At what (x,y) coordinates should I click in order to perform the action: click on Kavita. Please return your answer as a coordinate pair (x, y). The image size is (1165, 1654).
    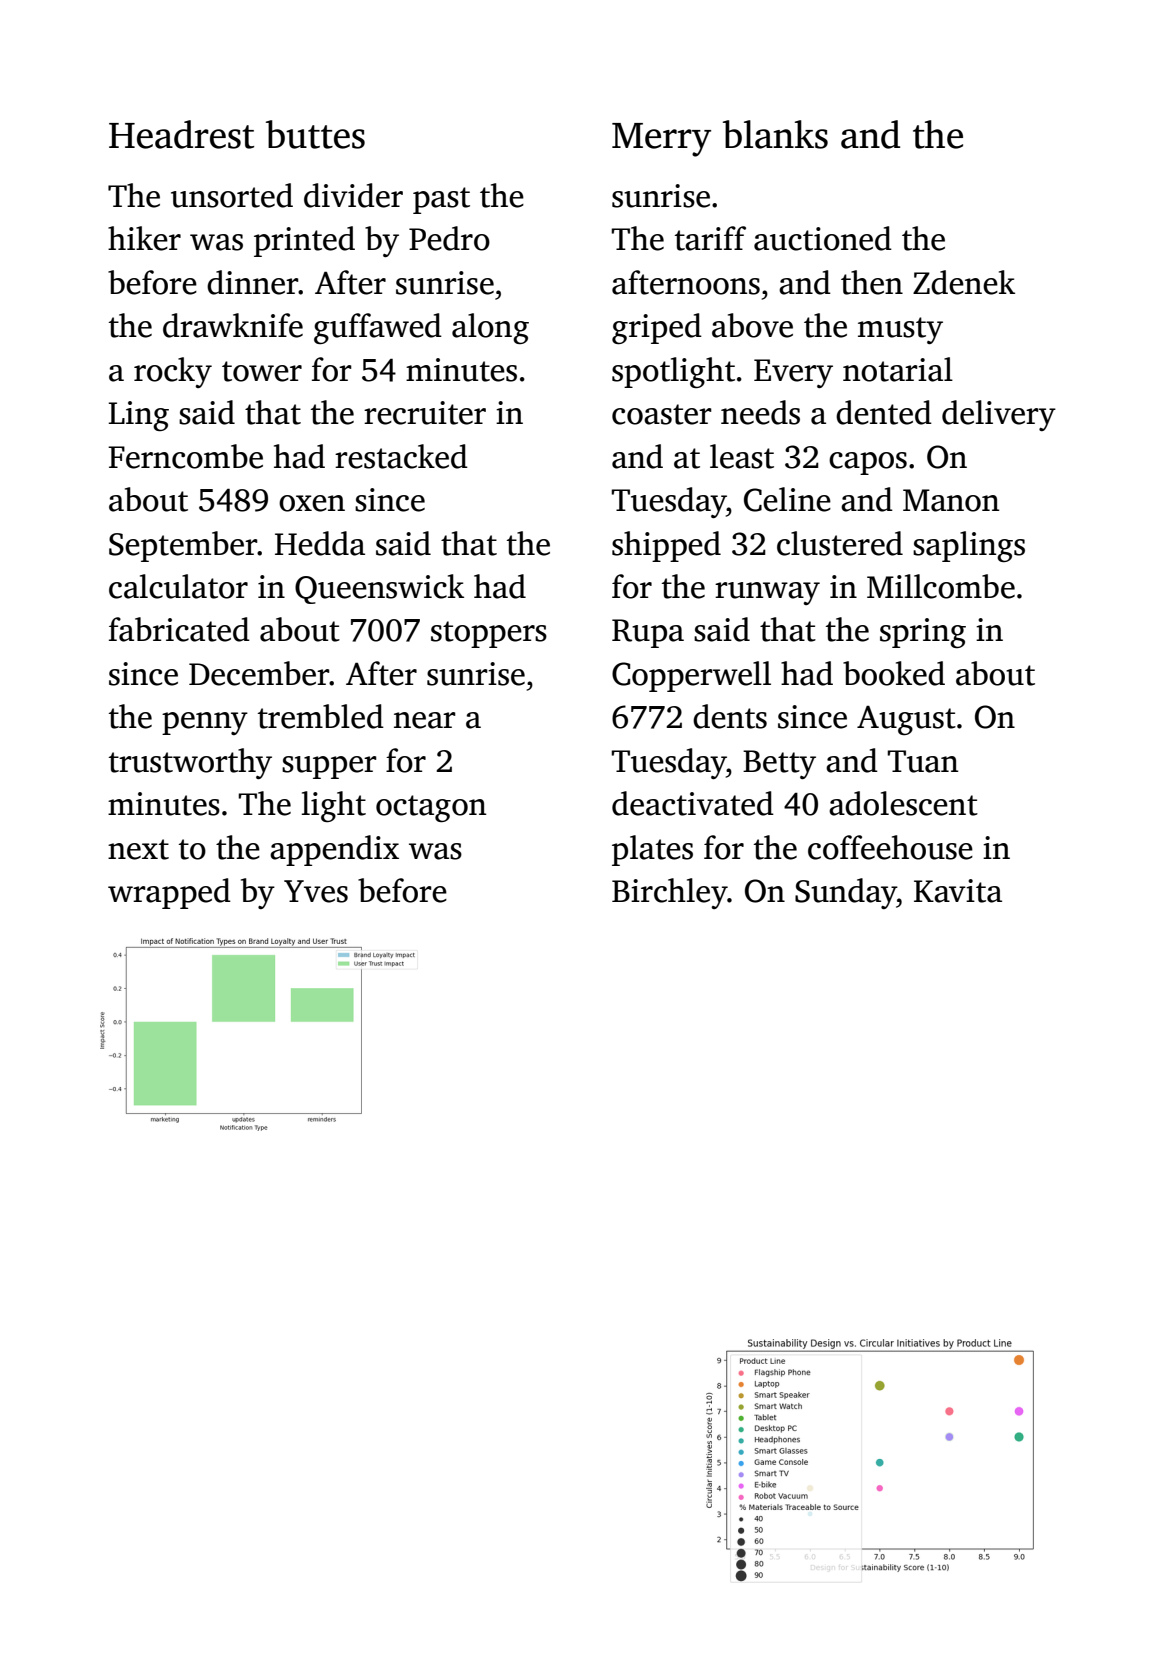
    Looking at the image, I should click on (958, 891).
